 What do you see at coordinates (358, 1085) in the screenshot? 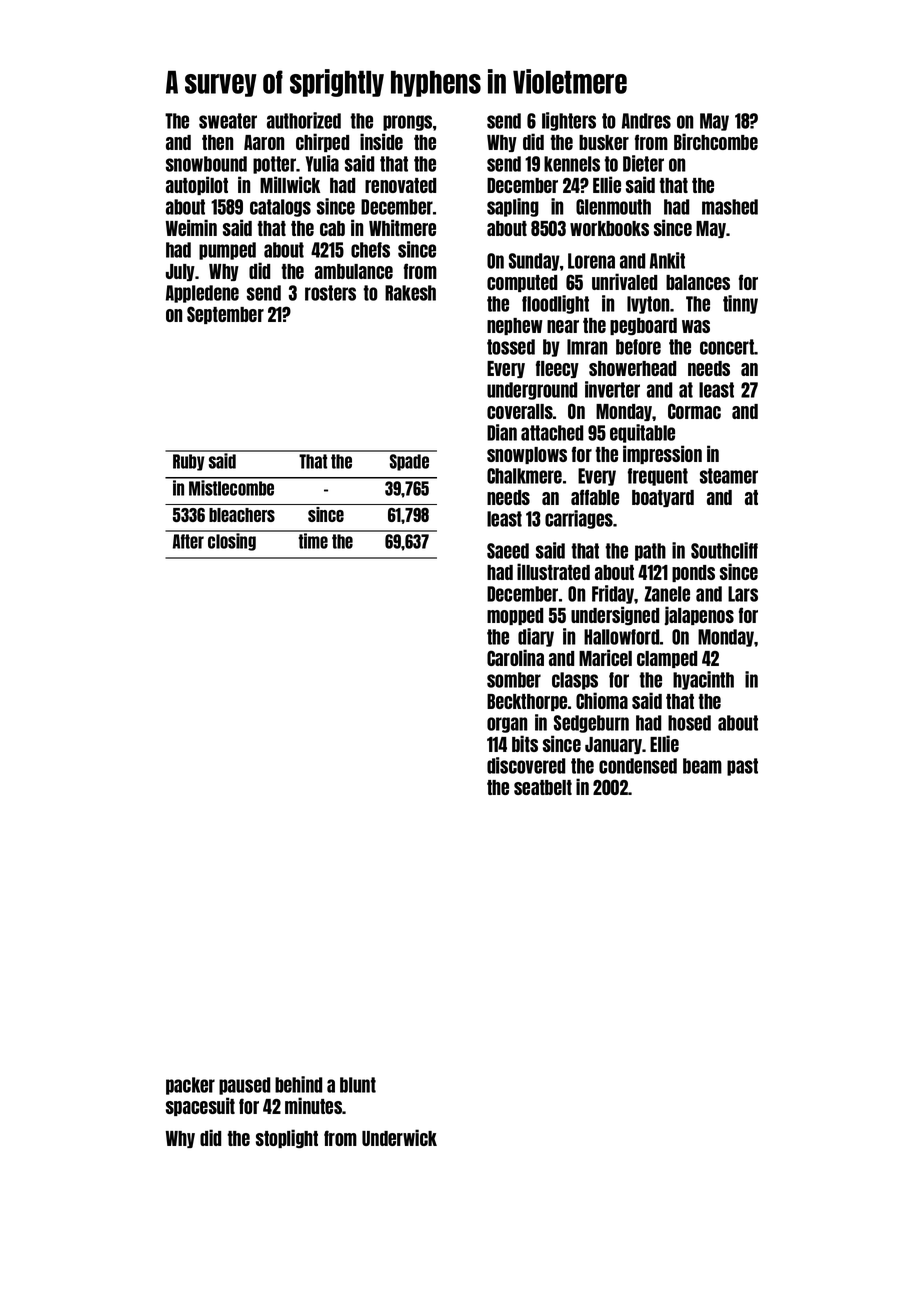
I see `blunt` at bounding box center [358, 1085].
